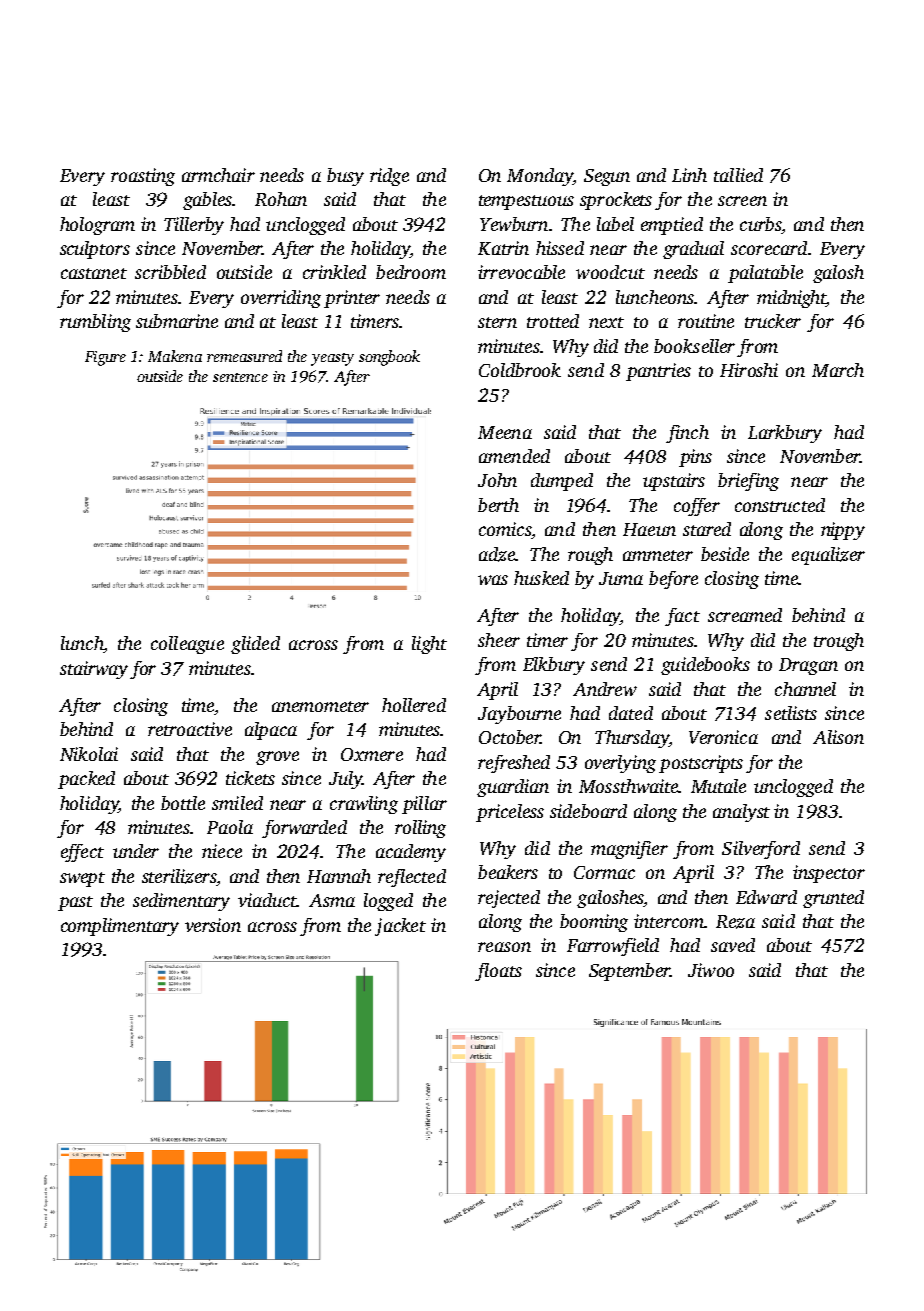  What do you see at coordinates (562, 482) in the screenshot?
I see `dumped` at bounding box center [562, 482].
